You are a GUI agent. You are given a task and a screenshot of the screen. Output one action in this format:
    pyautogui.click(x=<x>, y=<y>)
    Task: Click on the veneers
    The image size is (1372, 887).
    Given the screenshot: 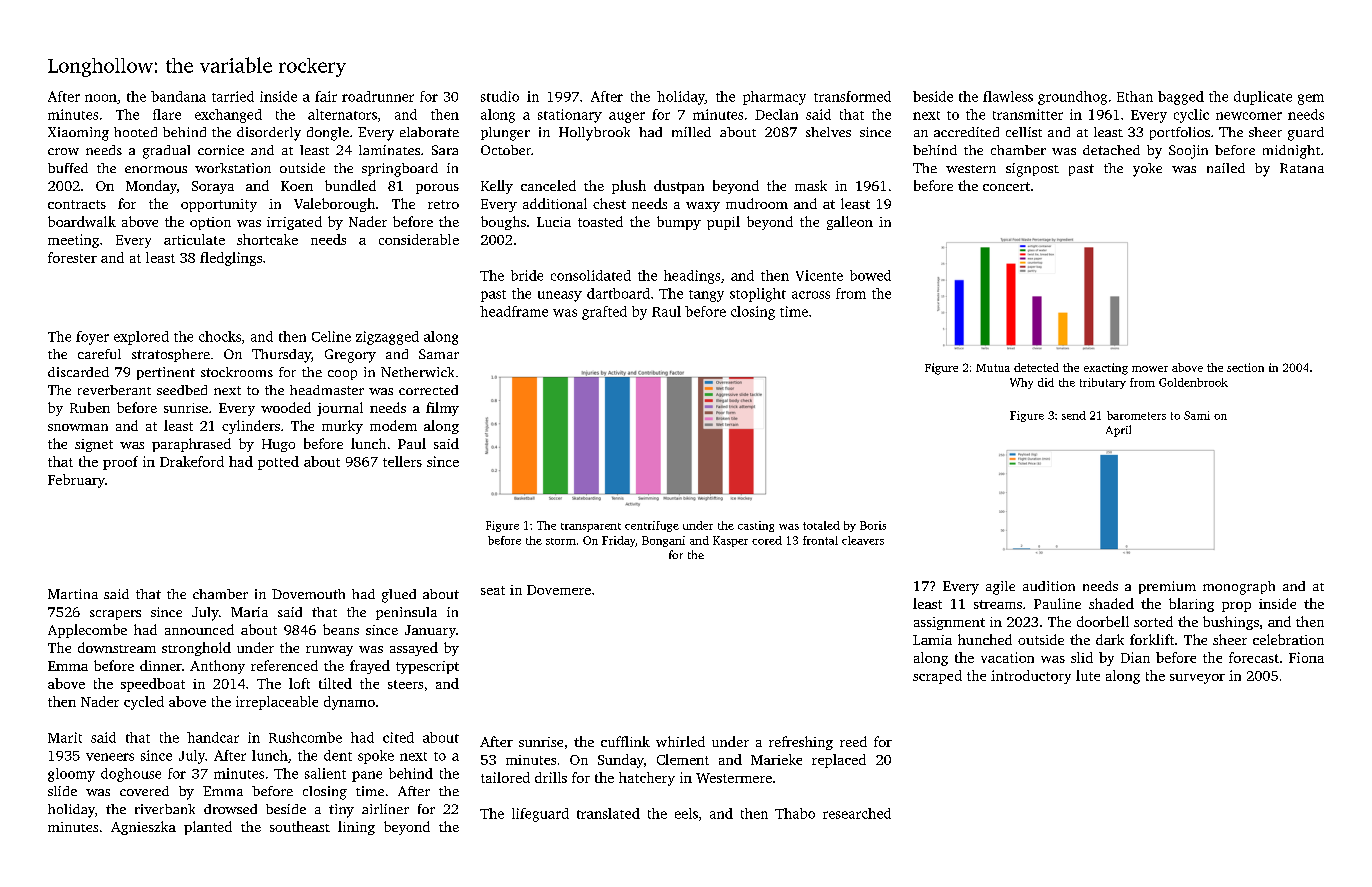 What is the action you would take?
    pyautogui.click(x=110, y=757)
